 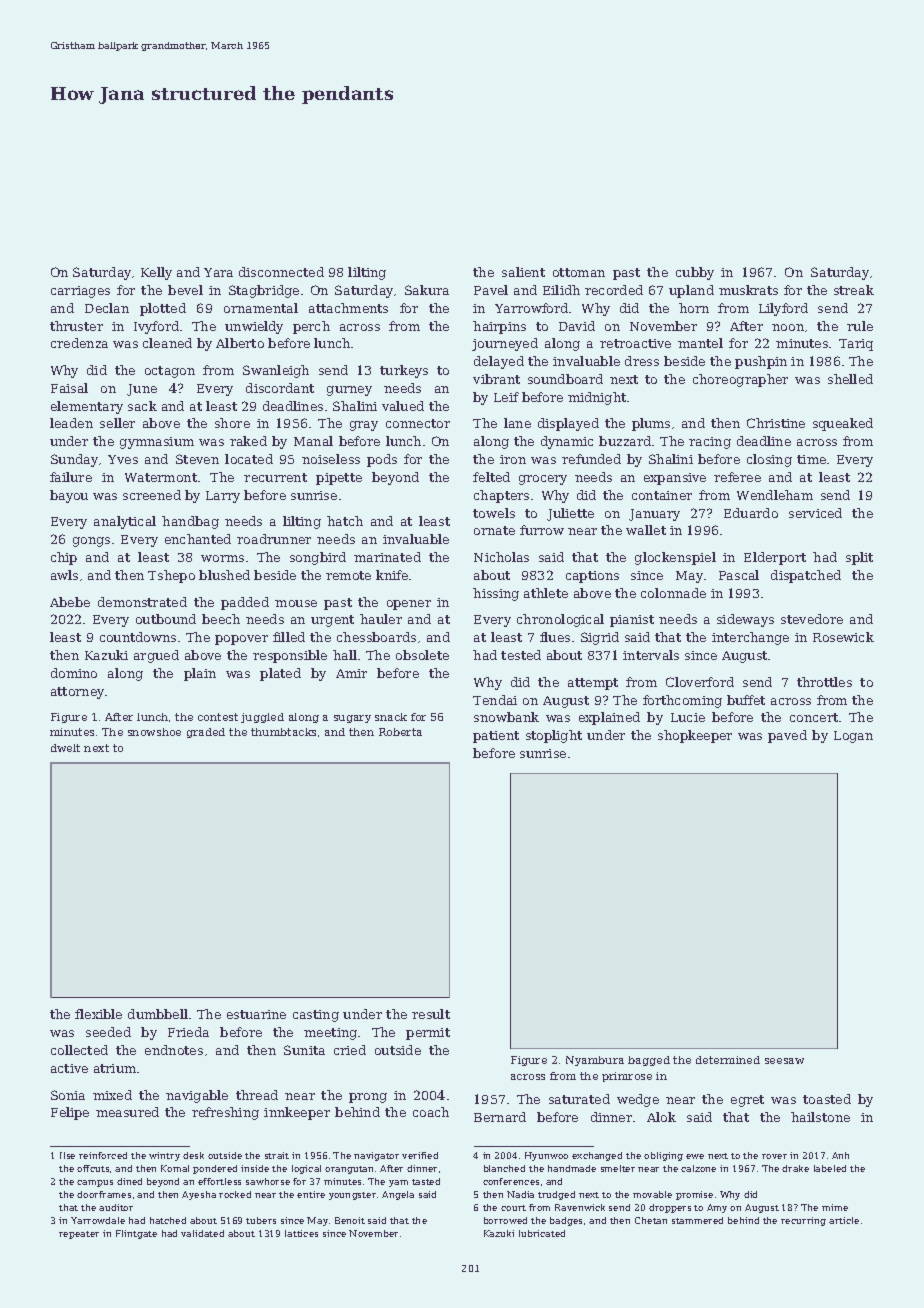 I want to click on carriages, so click(x=80, y=292).
